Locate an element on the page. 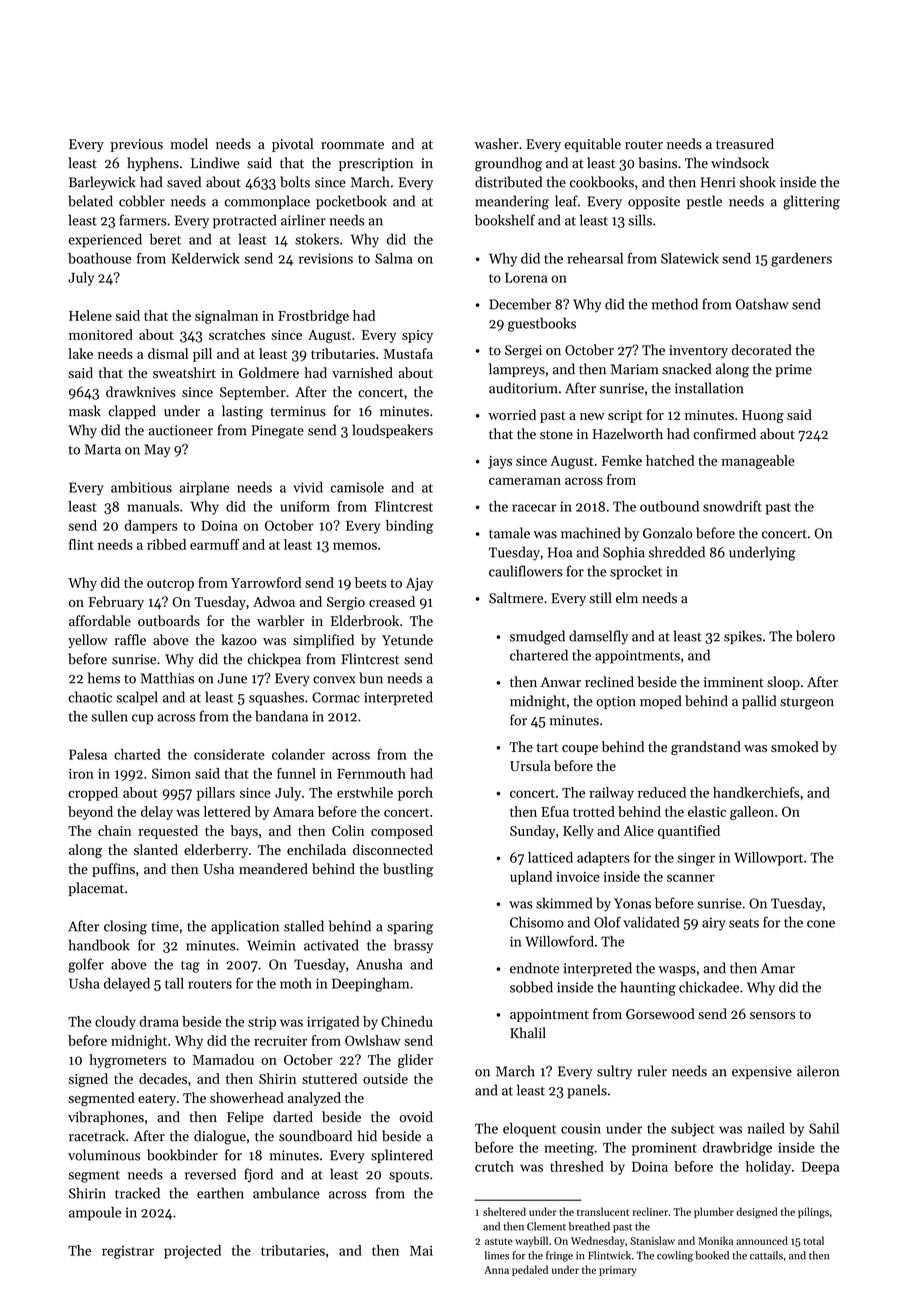 This document has width=908, height=1316. haunting is located at coordinates (648, 988).
